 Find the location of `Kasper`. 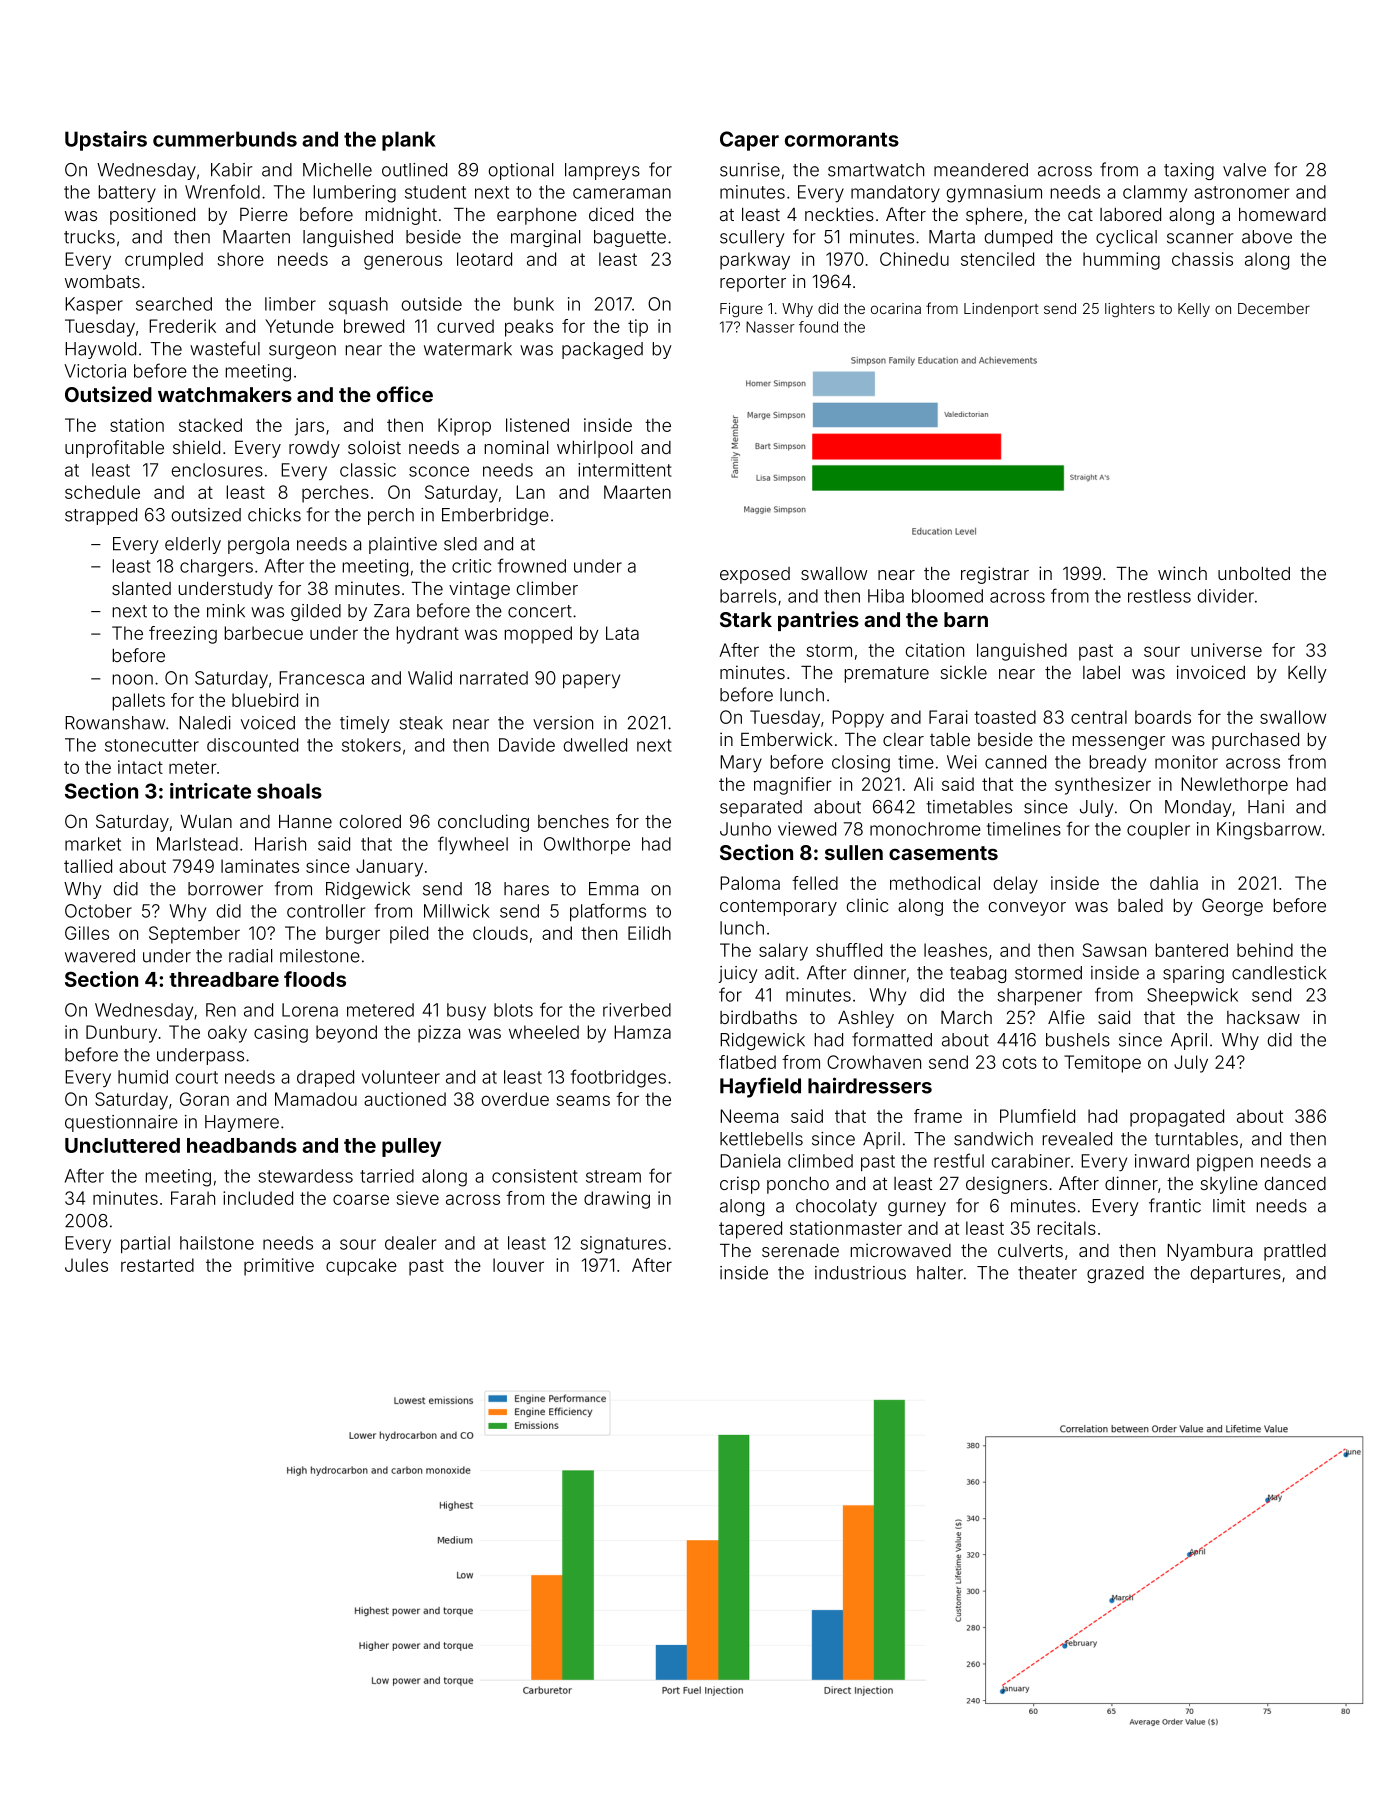

Kasper is located at coordinates (94, 305).
